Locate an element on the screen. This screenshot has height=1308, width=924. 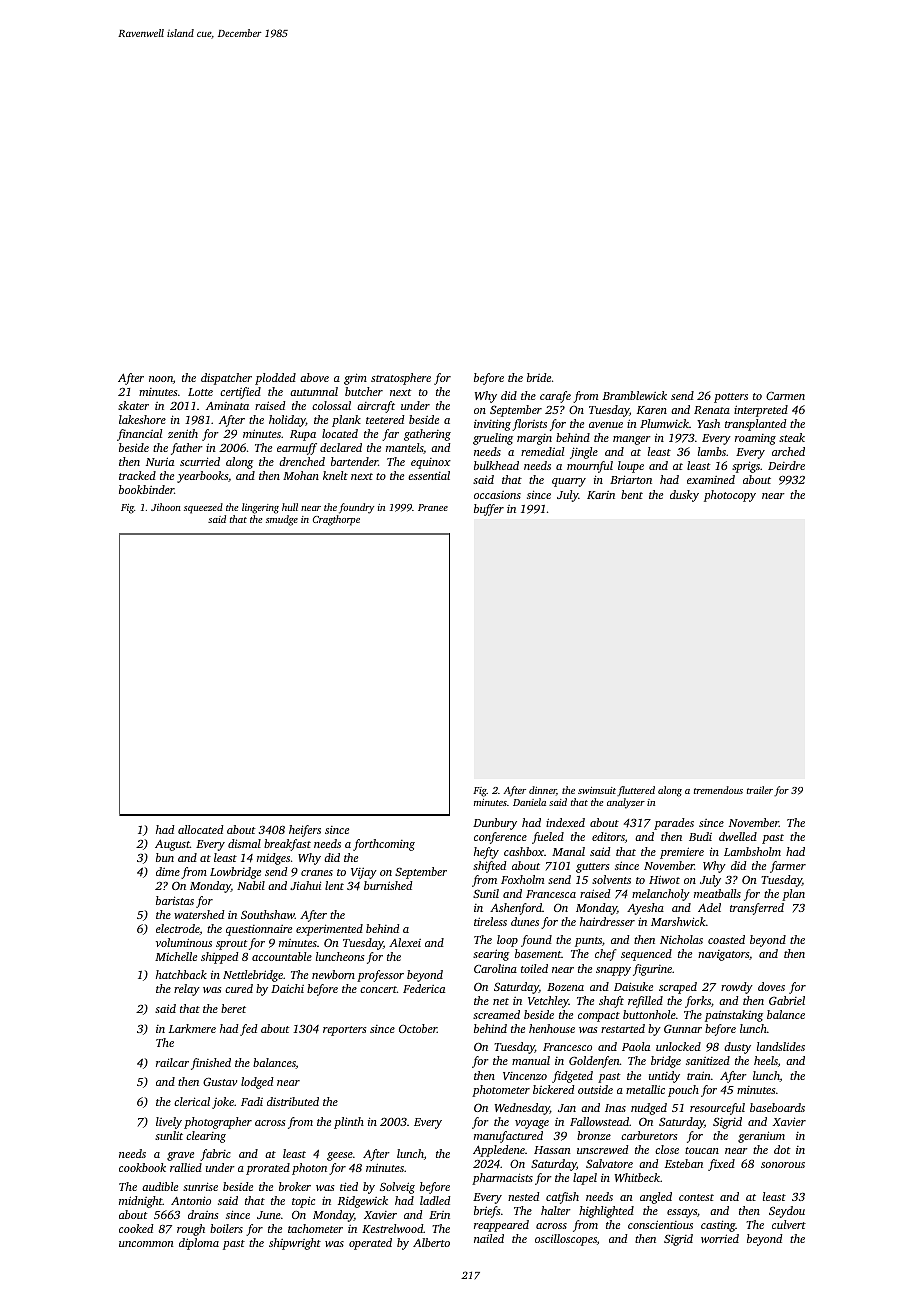
forthcoming is located at coordinates (384, 845).
